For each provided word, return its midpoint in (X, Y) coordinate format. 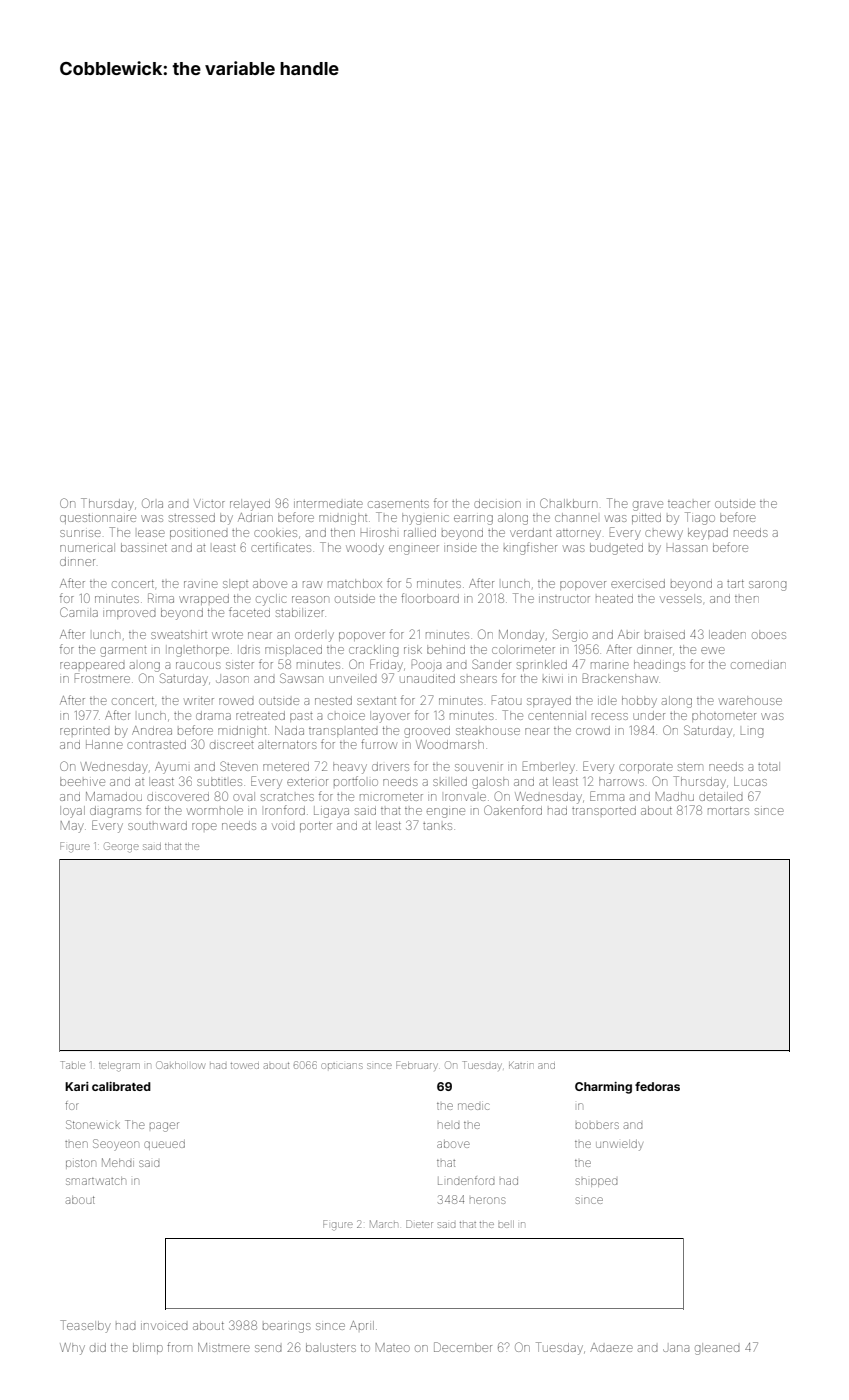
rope (204, 826)
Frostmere (102, 678)
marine (610, 665)
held (448, 1125)
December (463, 1347)
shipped (596, 1182)
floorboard (430, 598)
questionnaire (98, 519)
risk (413, 649)
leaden (727, 634)
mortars (728, 811)
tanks (437, 826)
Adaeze (611, 1347)
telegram (119, 1067)
